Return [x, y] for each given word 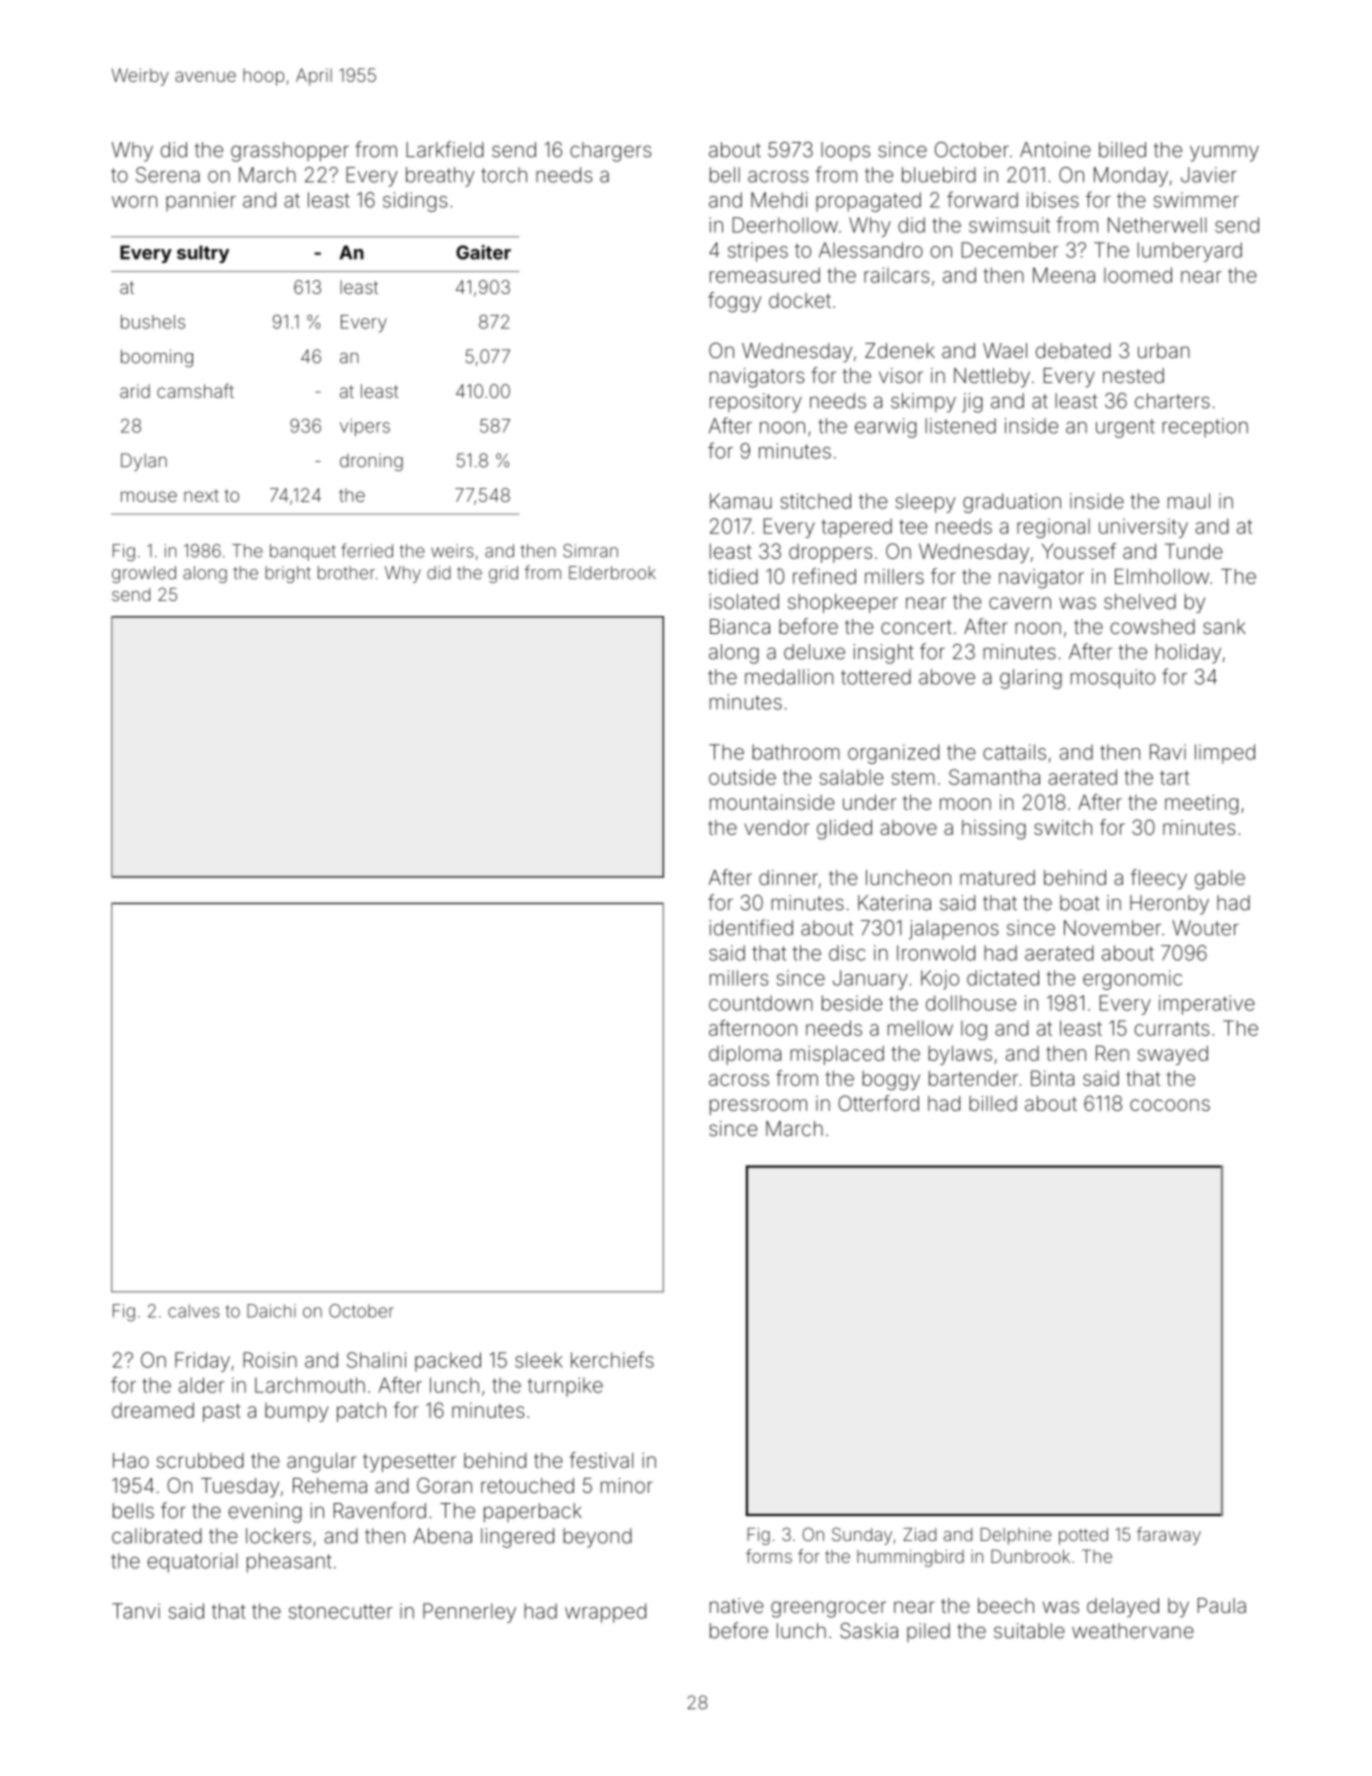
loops [845, 151]
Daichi [271, 1311]
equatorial [192, 1563]
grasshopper [290, 152]
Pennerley [469, 1613]
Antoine [1055, 150]
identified [751, 927]
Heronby [1169, 905]
